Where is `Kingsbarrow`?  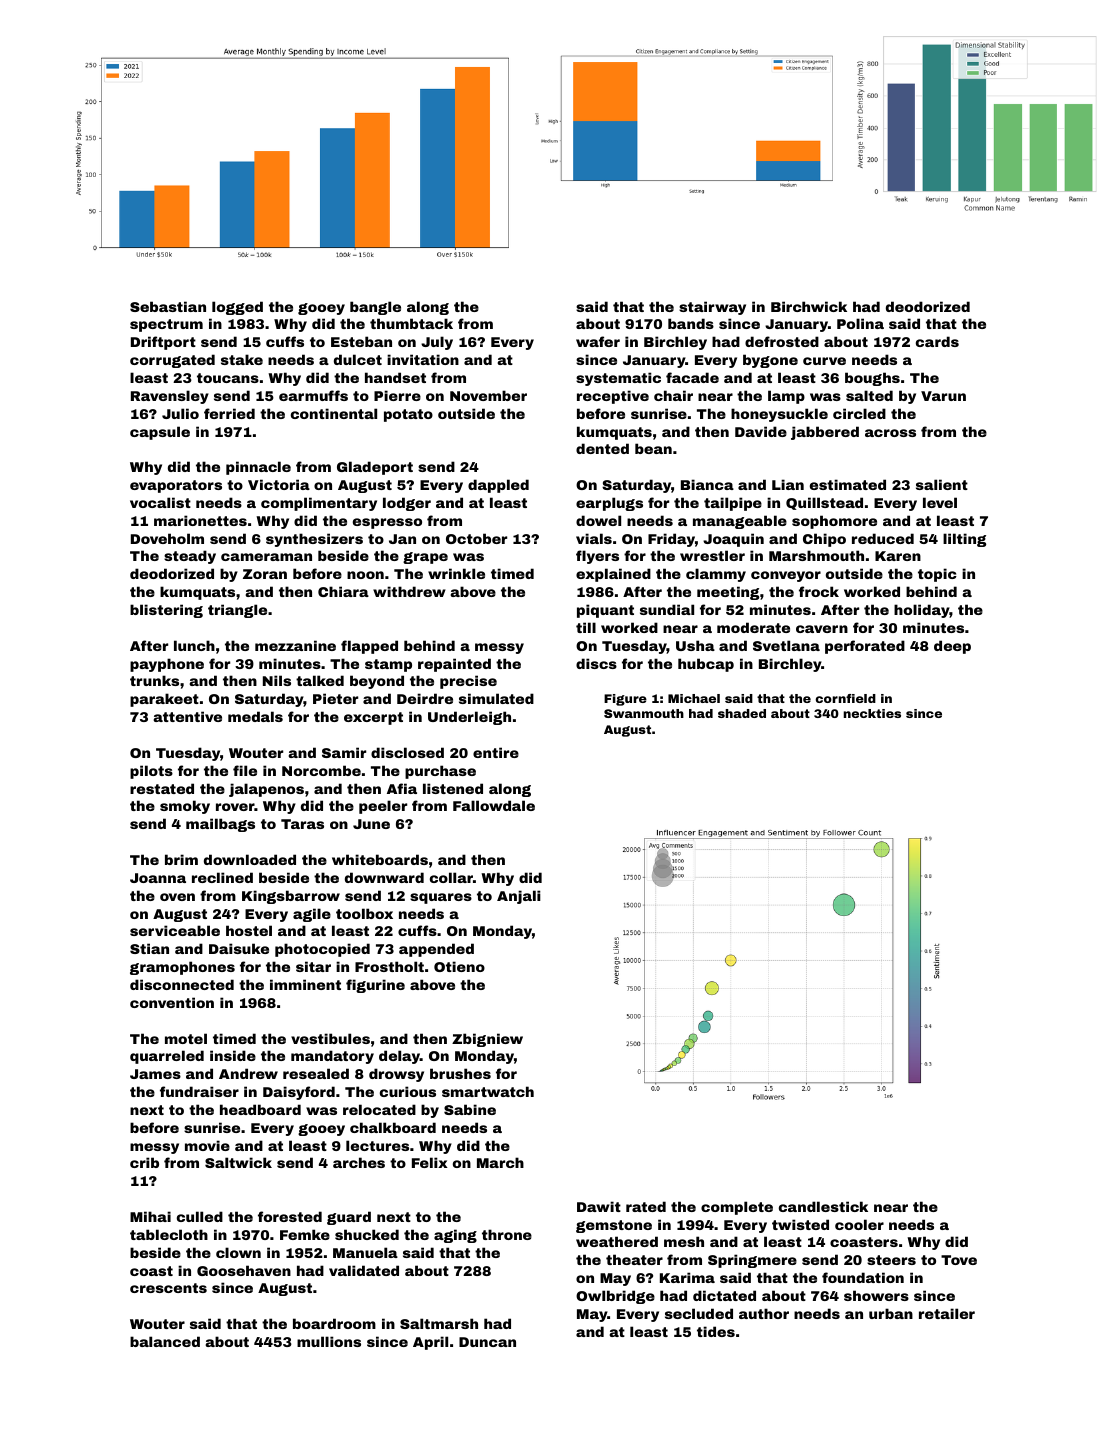
Kingsbarrow is located at coordinates (291, 897).
